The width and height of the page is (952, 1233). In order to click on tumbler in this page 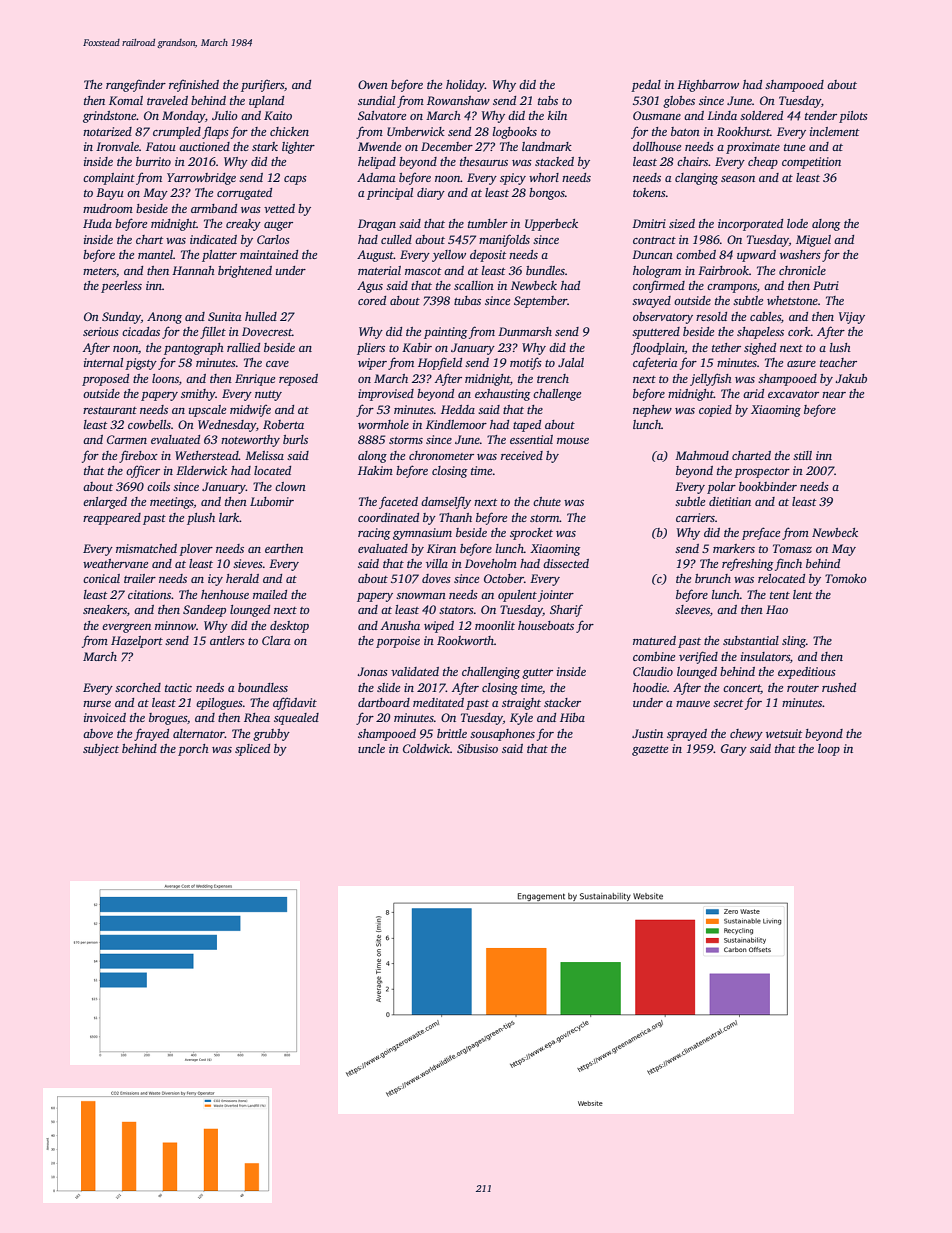, I will do `click(488, 223)`.
